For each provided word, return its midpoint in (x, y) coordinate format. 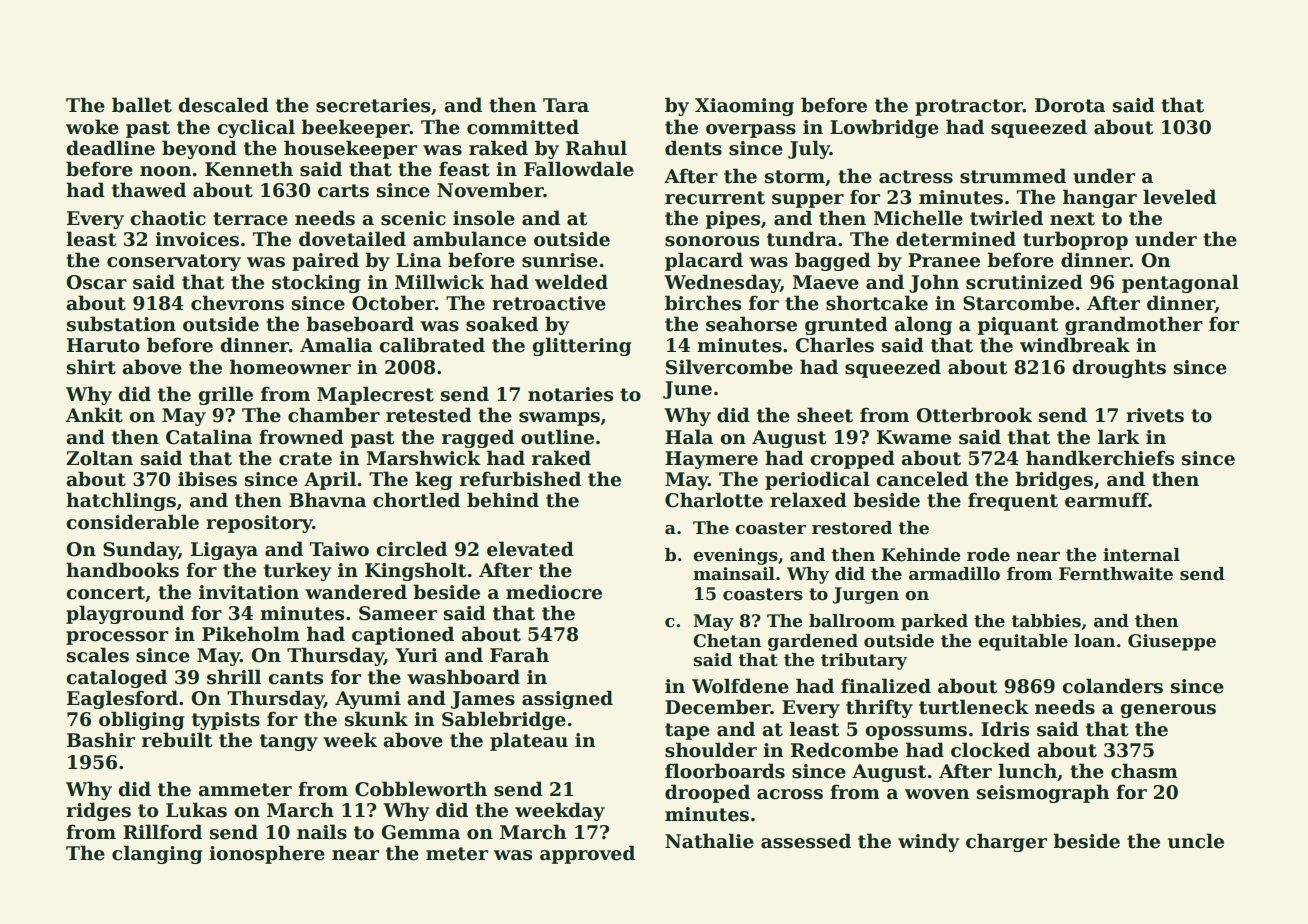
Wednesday (722, 283)
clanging (157, 854)
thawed (149, 190)
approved (587, 854)
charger (1006, 842)
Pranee (944, 260)
